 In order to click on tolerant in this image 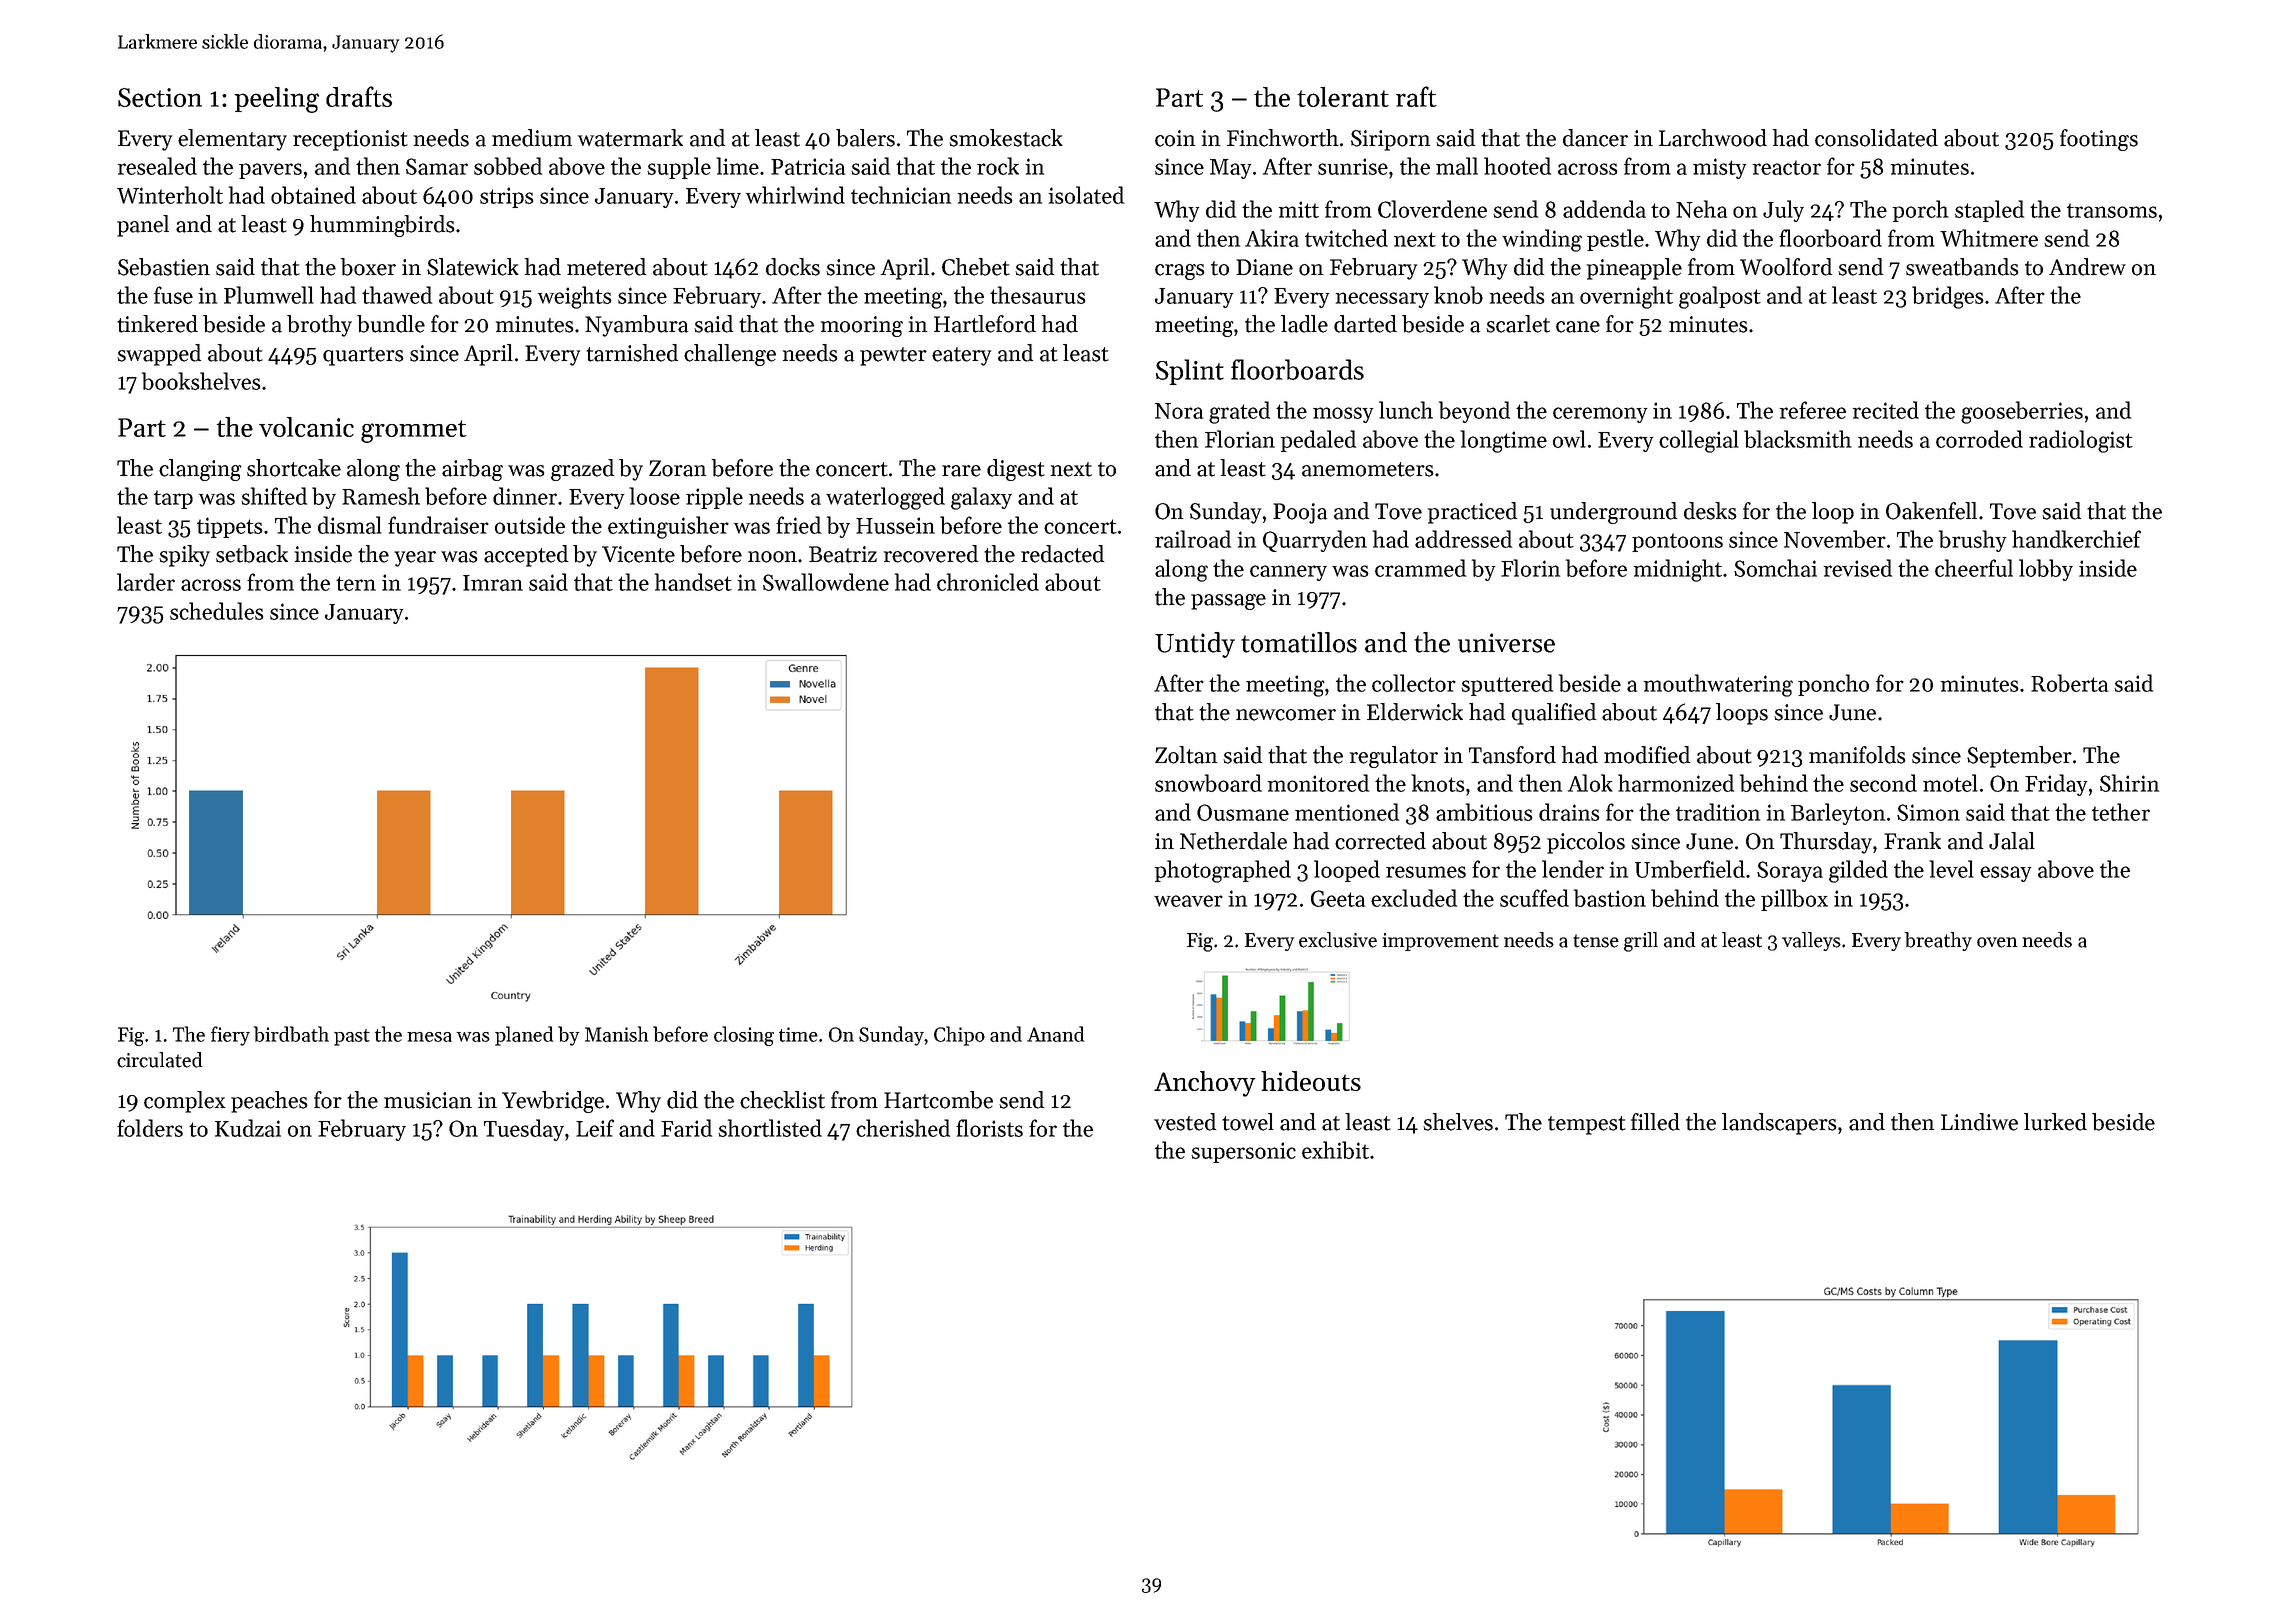, I will do `click(1343, 97)`.
